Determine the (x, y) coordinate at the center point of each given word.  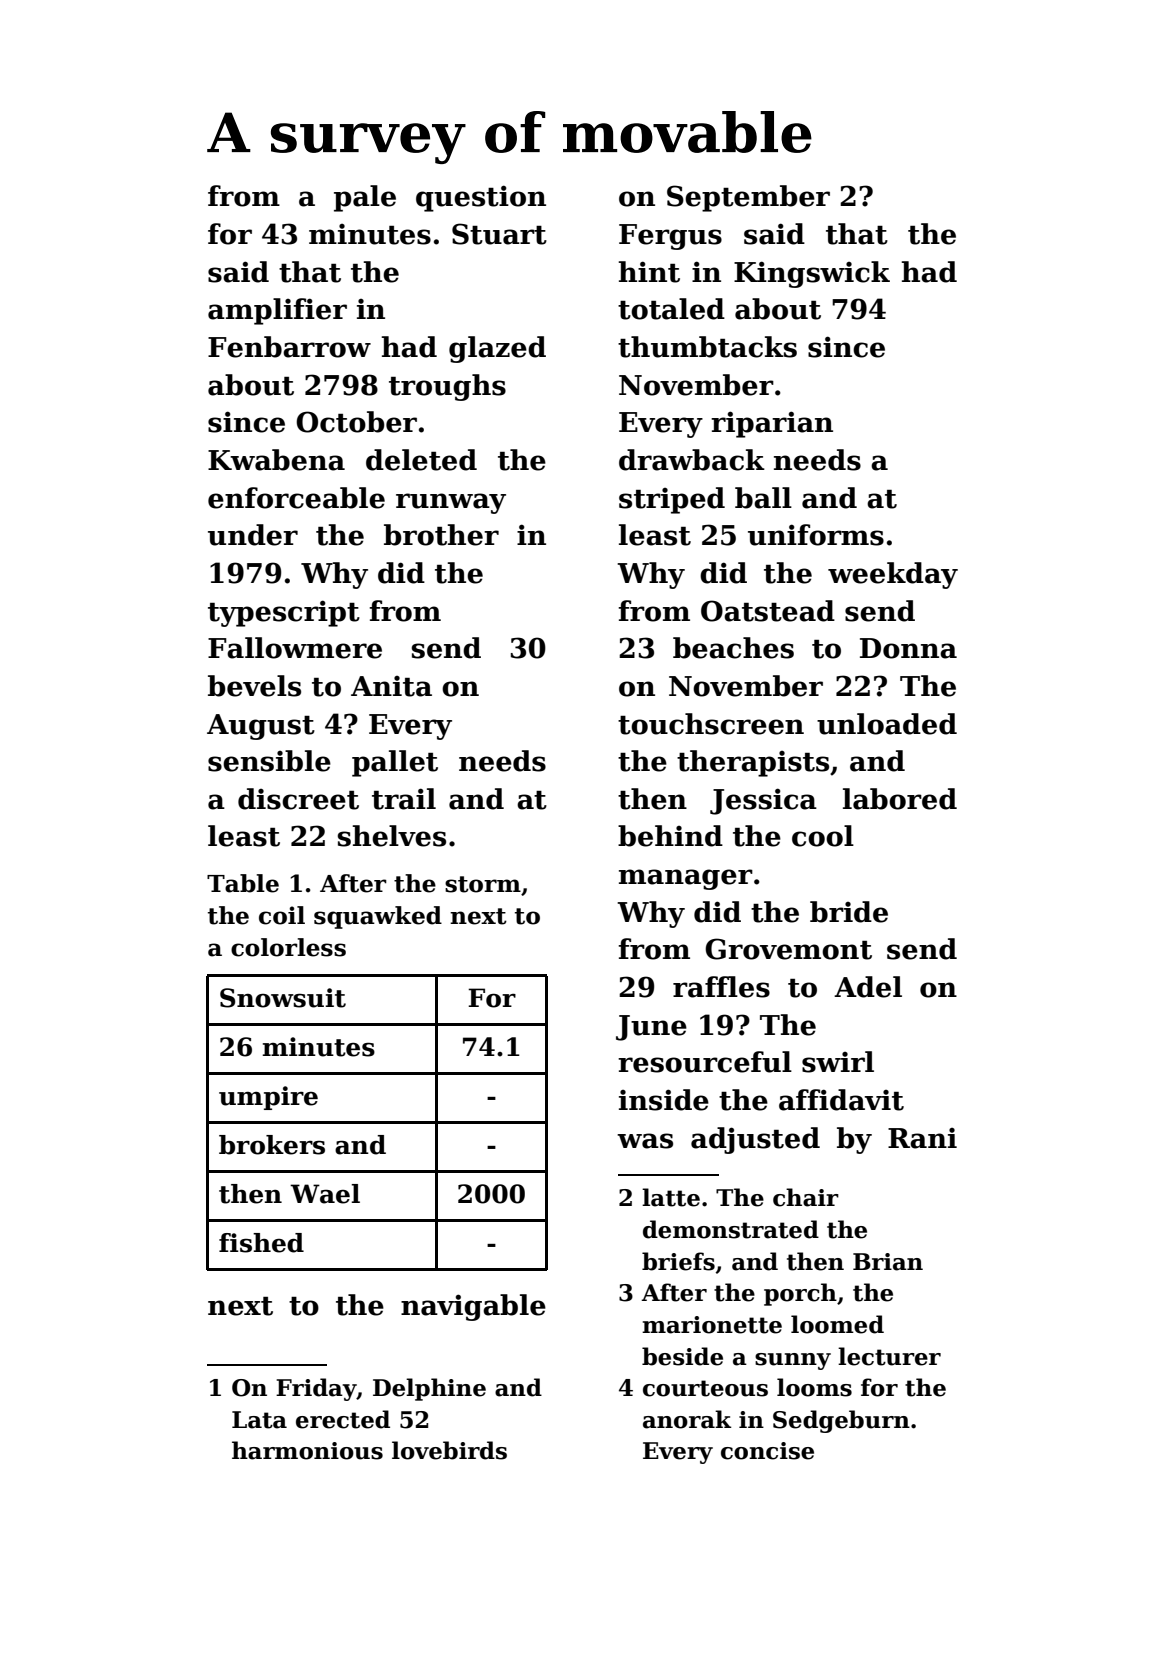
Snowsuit (283, 998)
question (481, 198)
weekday (893, 575)
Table (243, 883)
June (651, 1028)
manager (686, 879)
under (253, 535)
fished (261, 1243)
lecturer (889, 1356)
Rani (922, 1138)
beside (682, 1356)
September (748, 198)
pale (365, 198)
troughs (447, 387)
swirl (838, 1062)
